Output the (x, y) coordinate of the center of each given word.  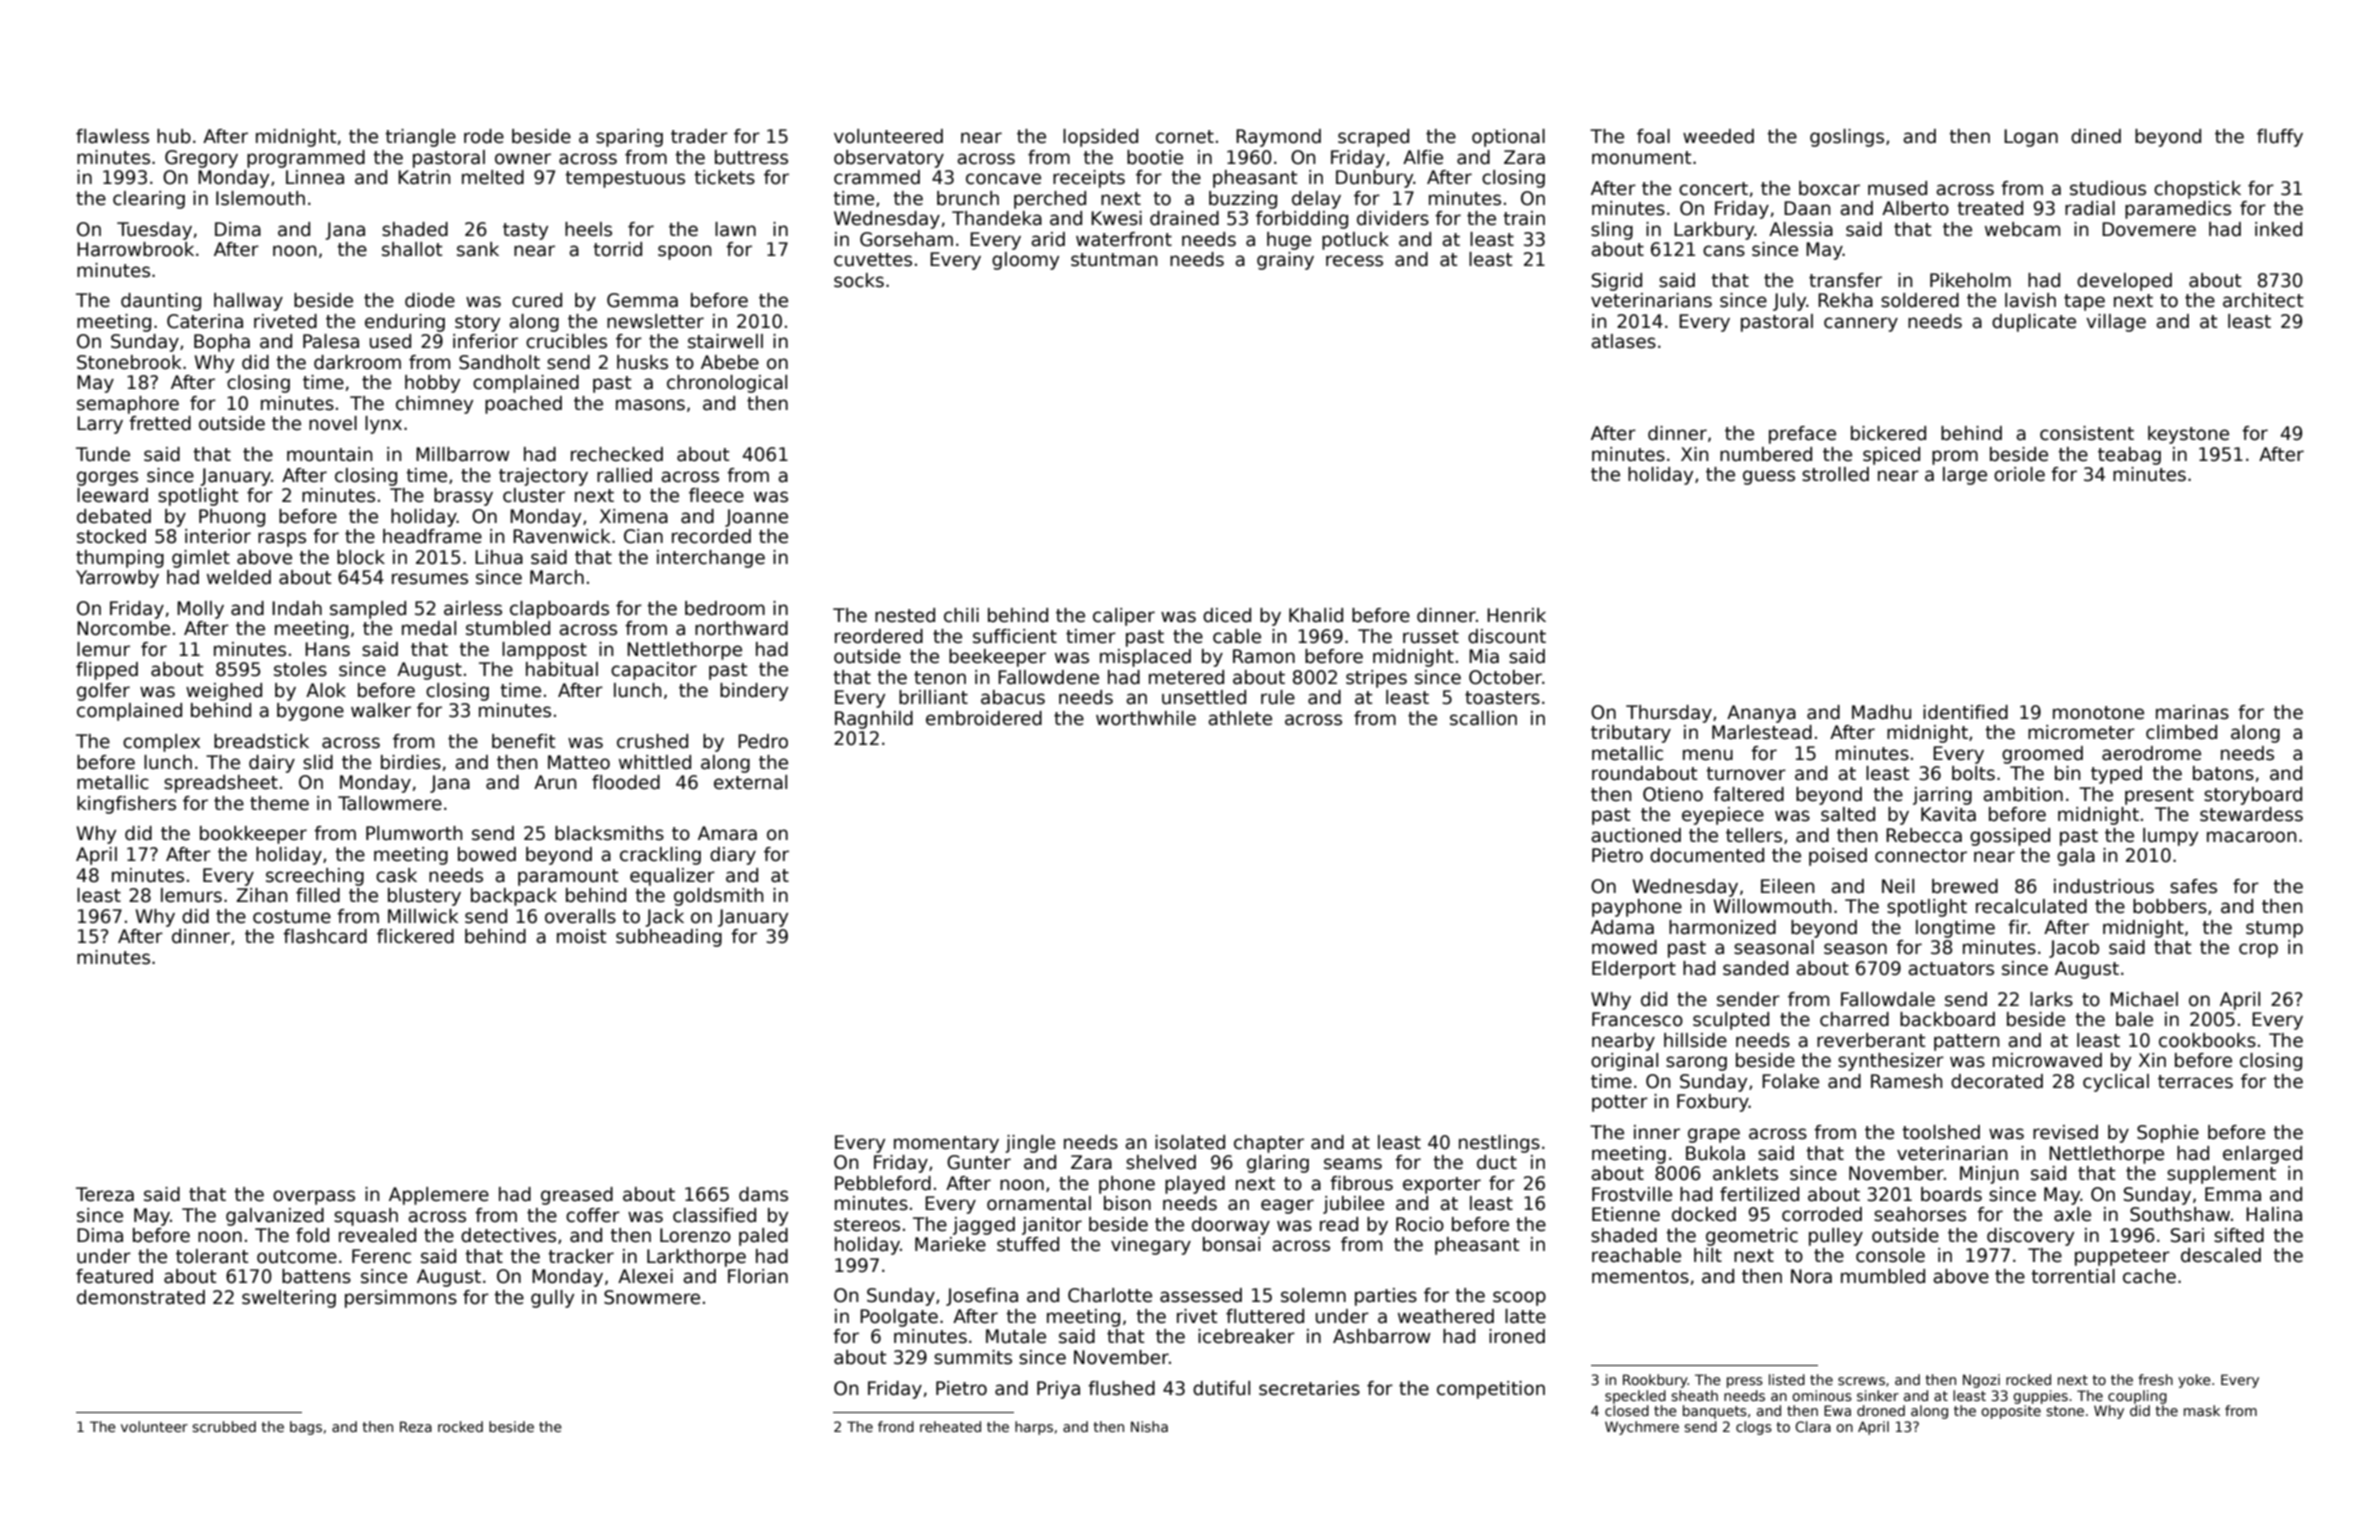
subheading (669, 938)
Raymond (1278, 138)
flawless (112, 136)
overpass (314, 1197)
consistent (2087, 433)
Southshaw (2180, 1214)
